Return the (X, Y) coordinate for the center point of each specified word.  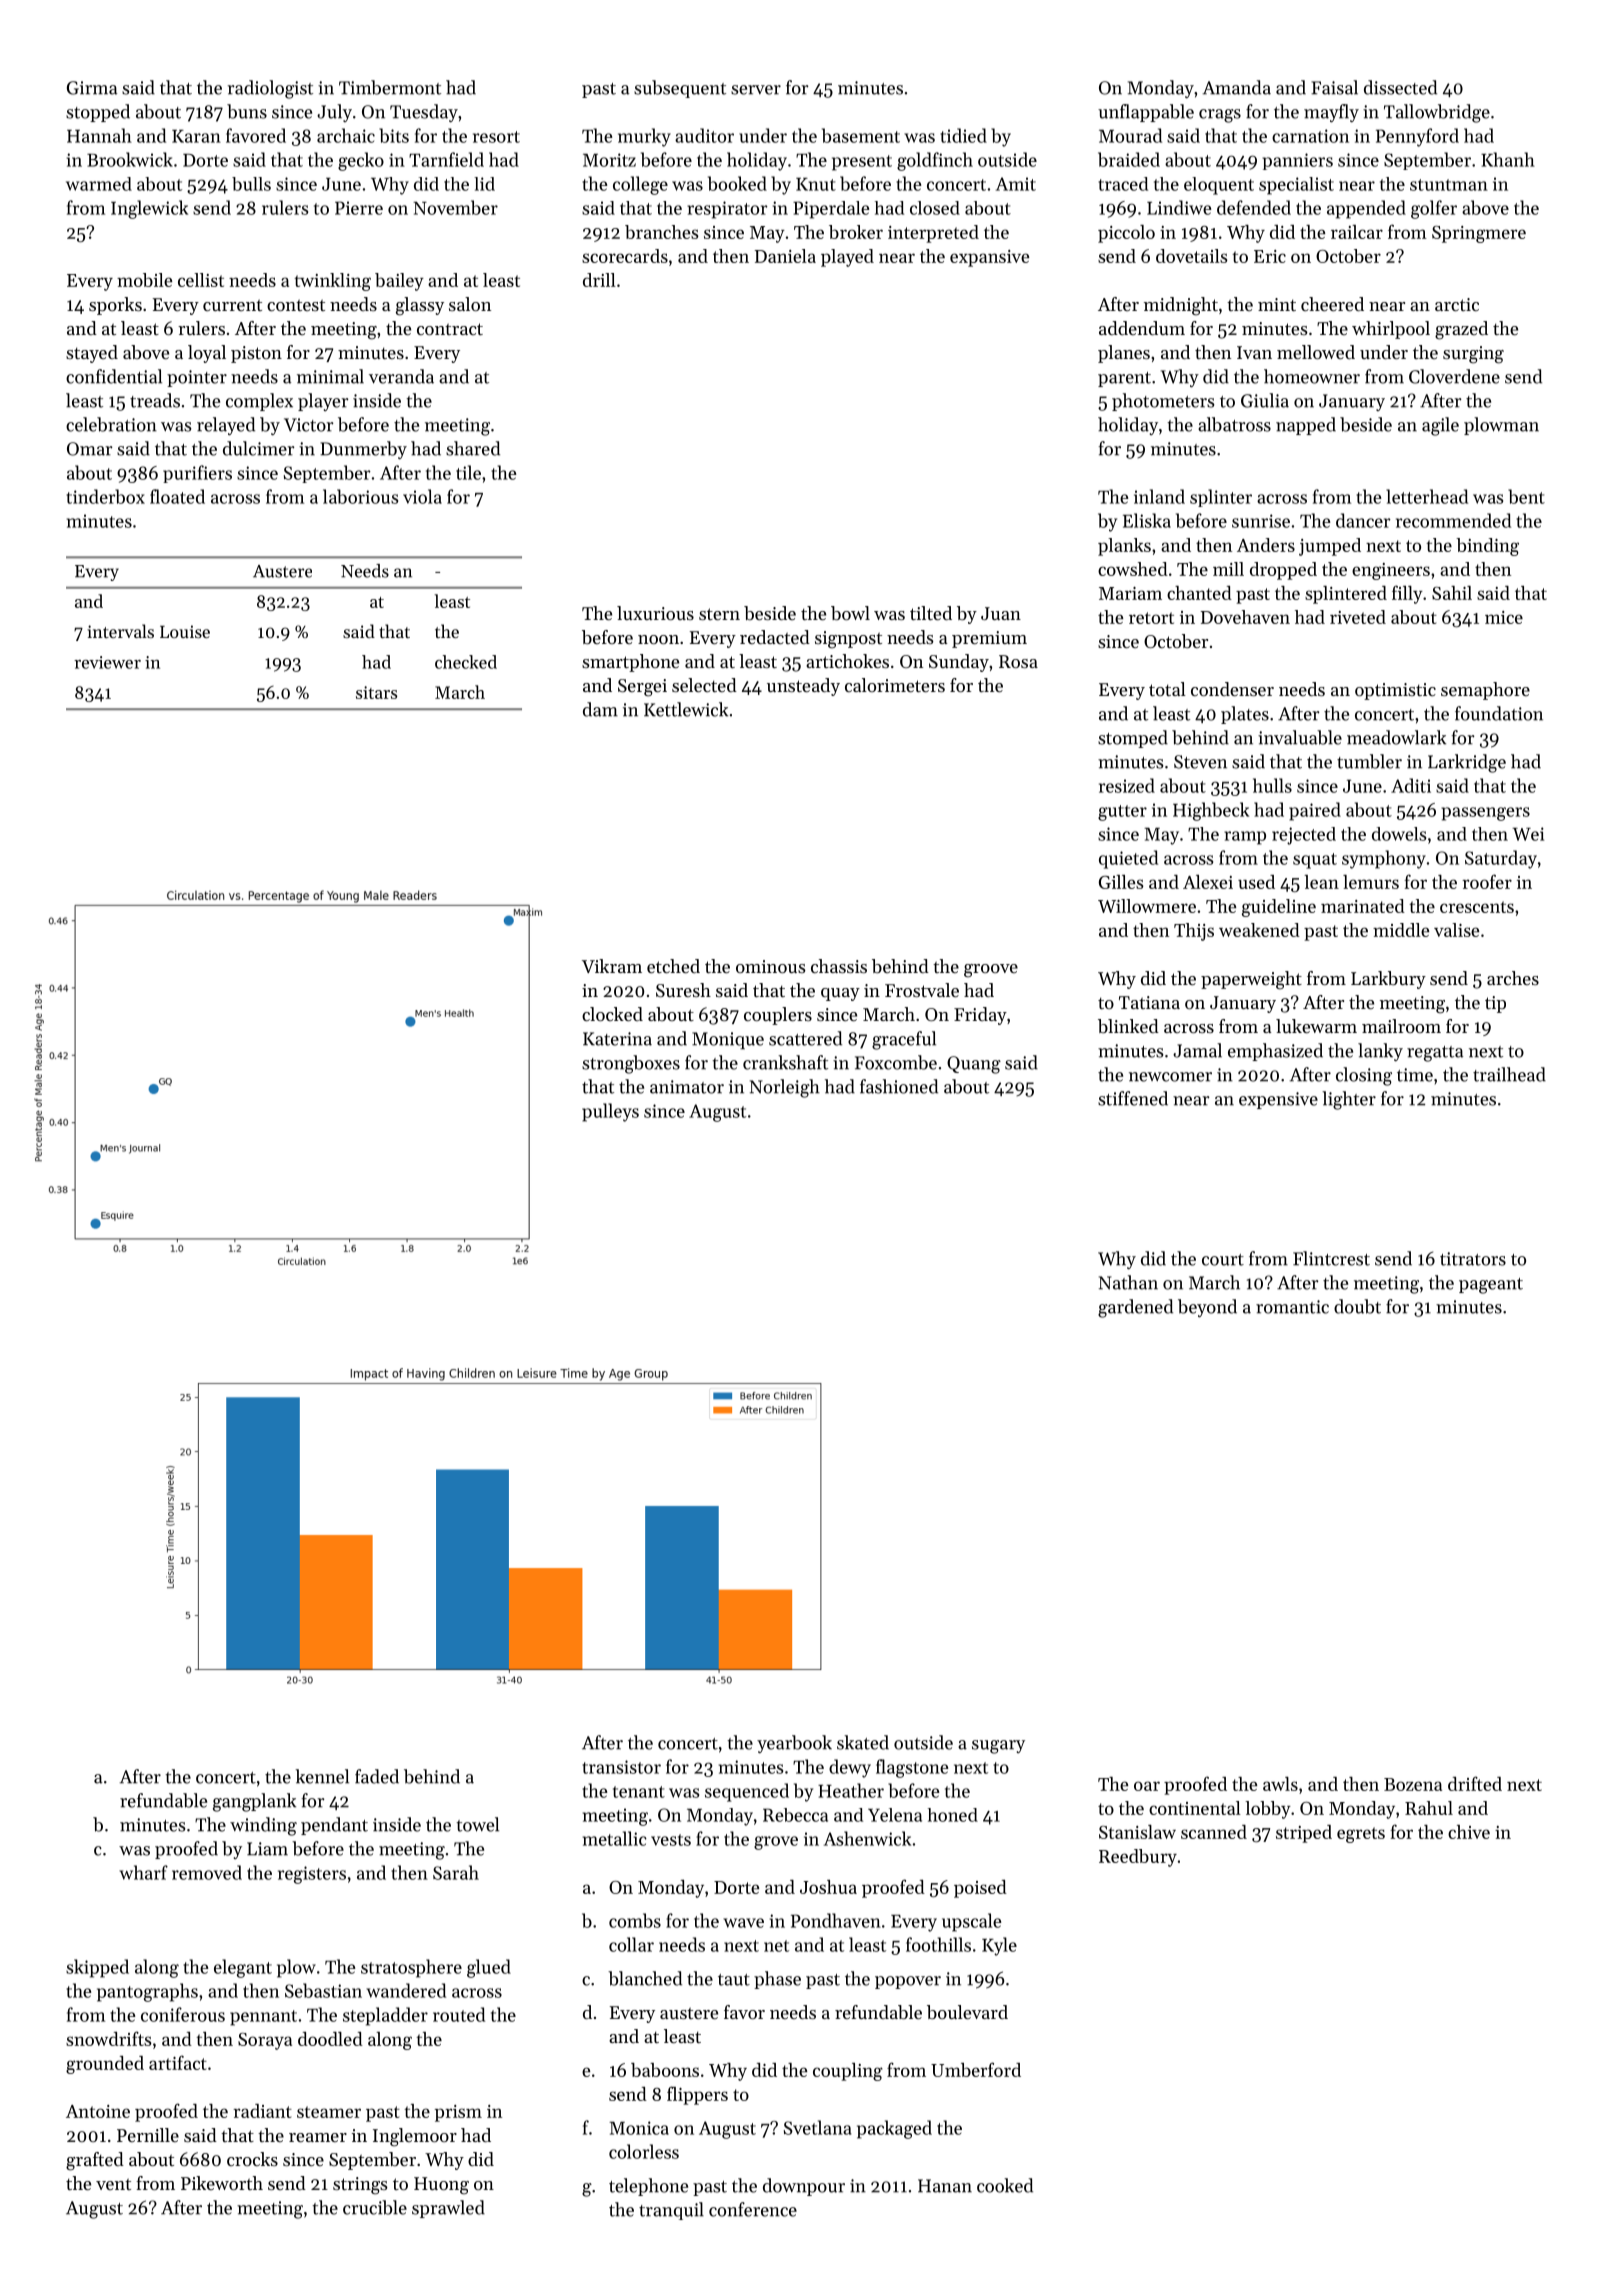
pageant (1491, 1286)
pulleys (610, 1112)
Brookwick (130, 159)
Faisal (1334, 87)
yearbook (794, 1744)
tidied (963, 135)
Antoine (98, 2111)
